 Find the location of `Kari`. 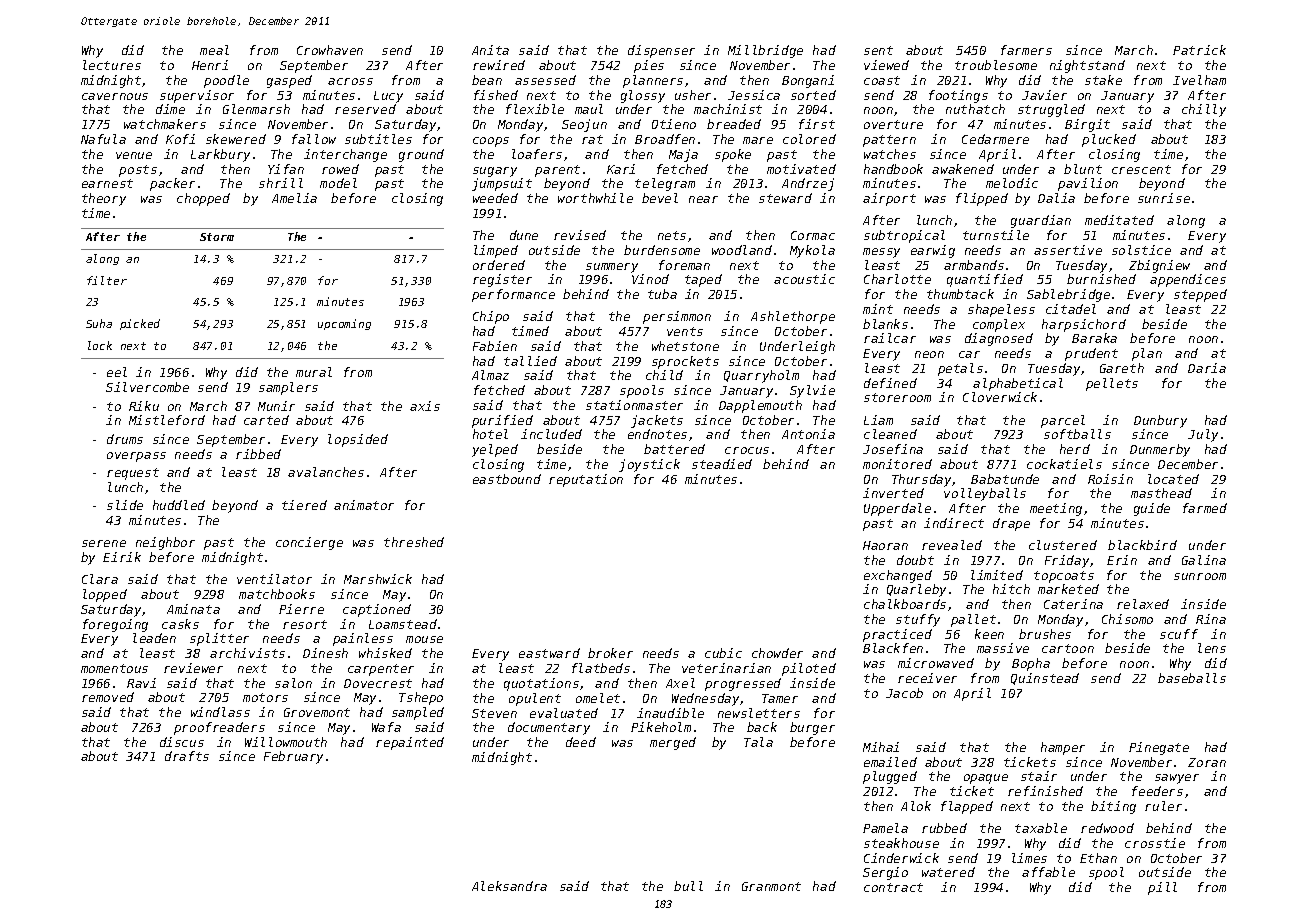

Kari is located at coordinates (621, 169).
